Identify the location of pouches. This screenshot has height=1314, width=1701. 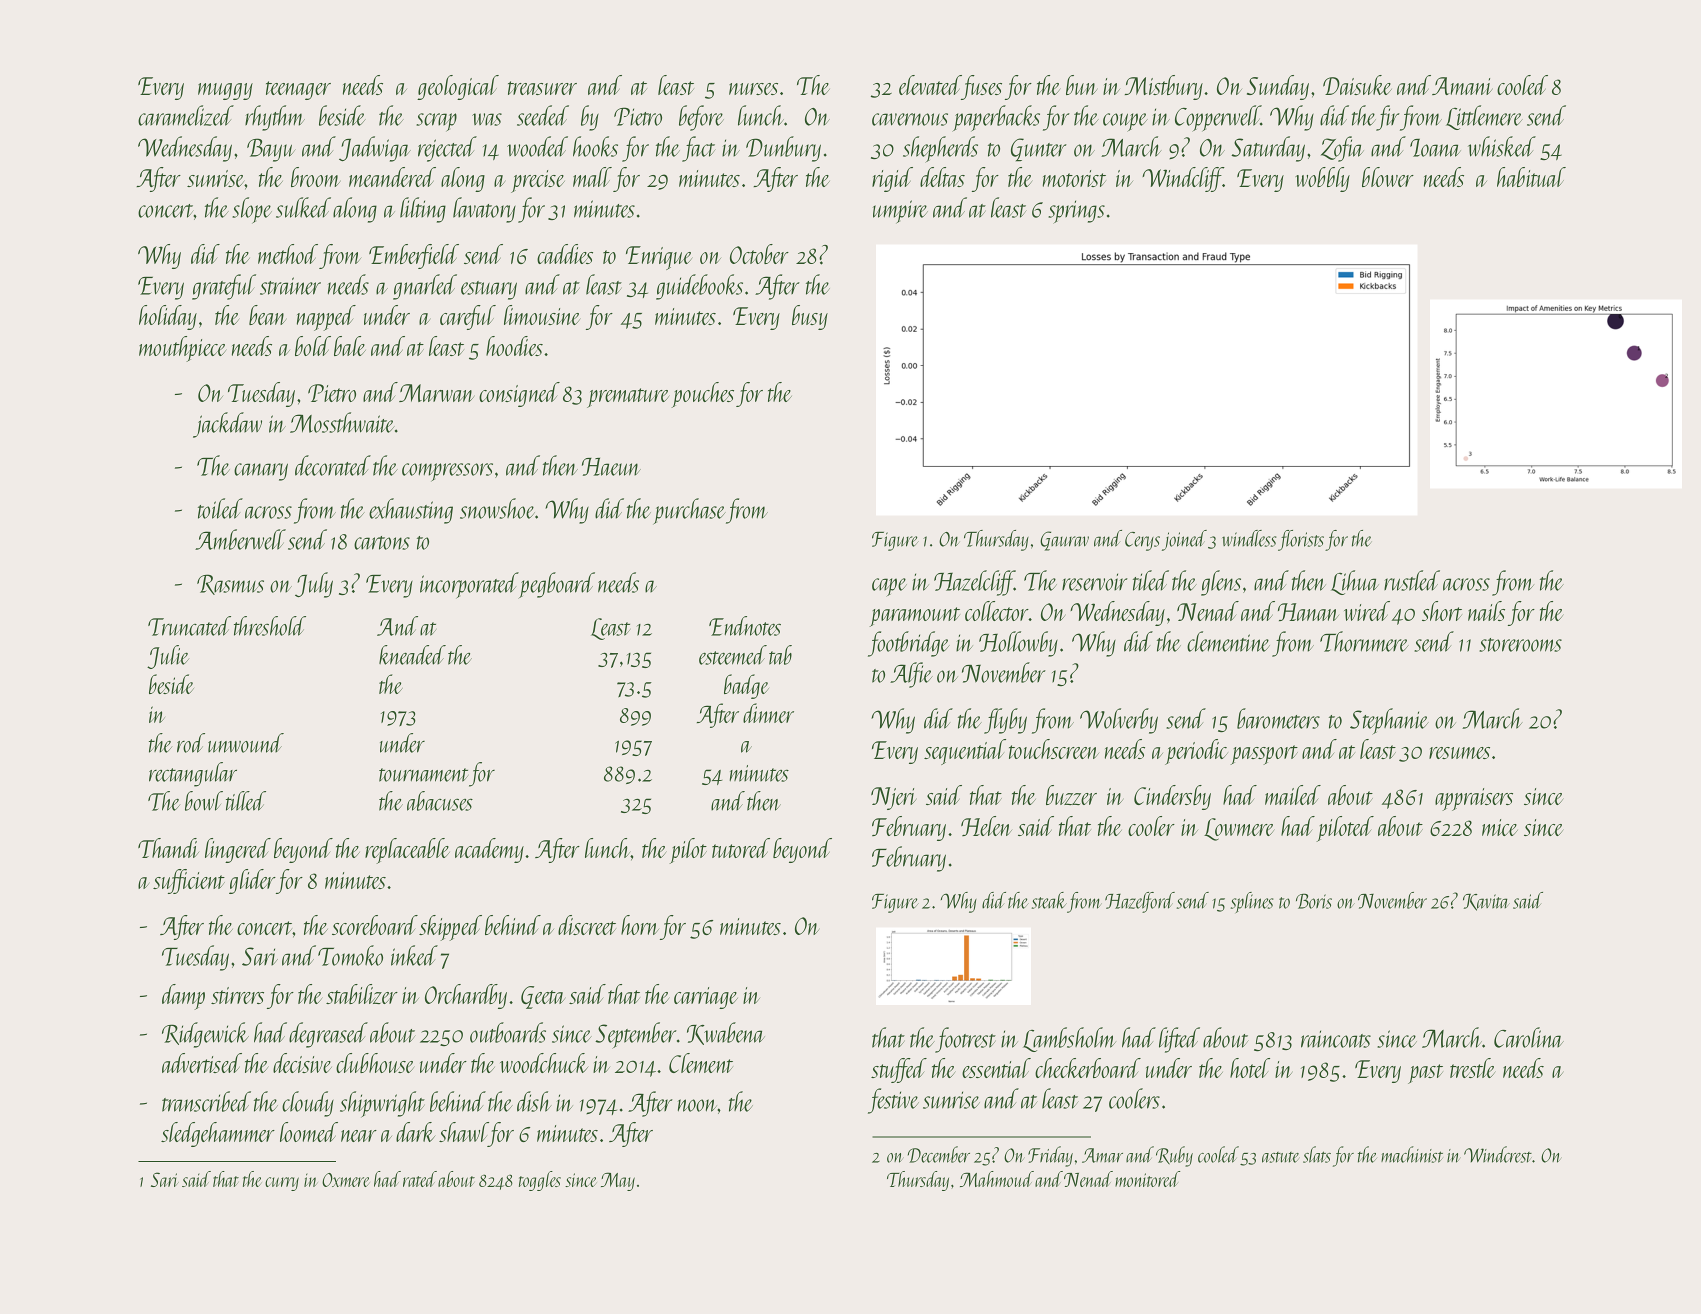
(702, 395).
